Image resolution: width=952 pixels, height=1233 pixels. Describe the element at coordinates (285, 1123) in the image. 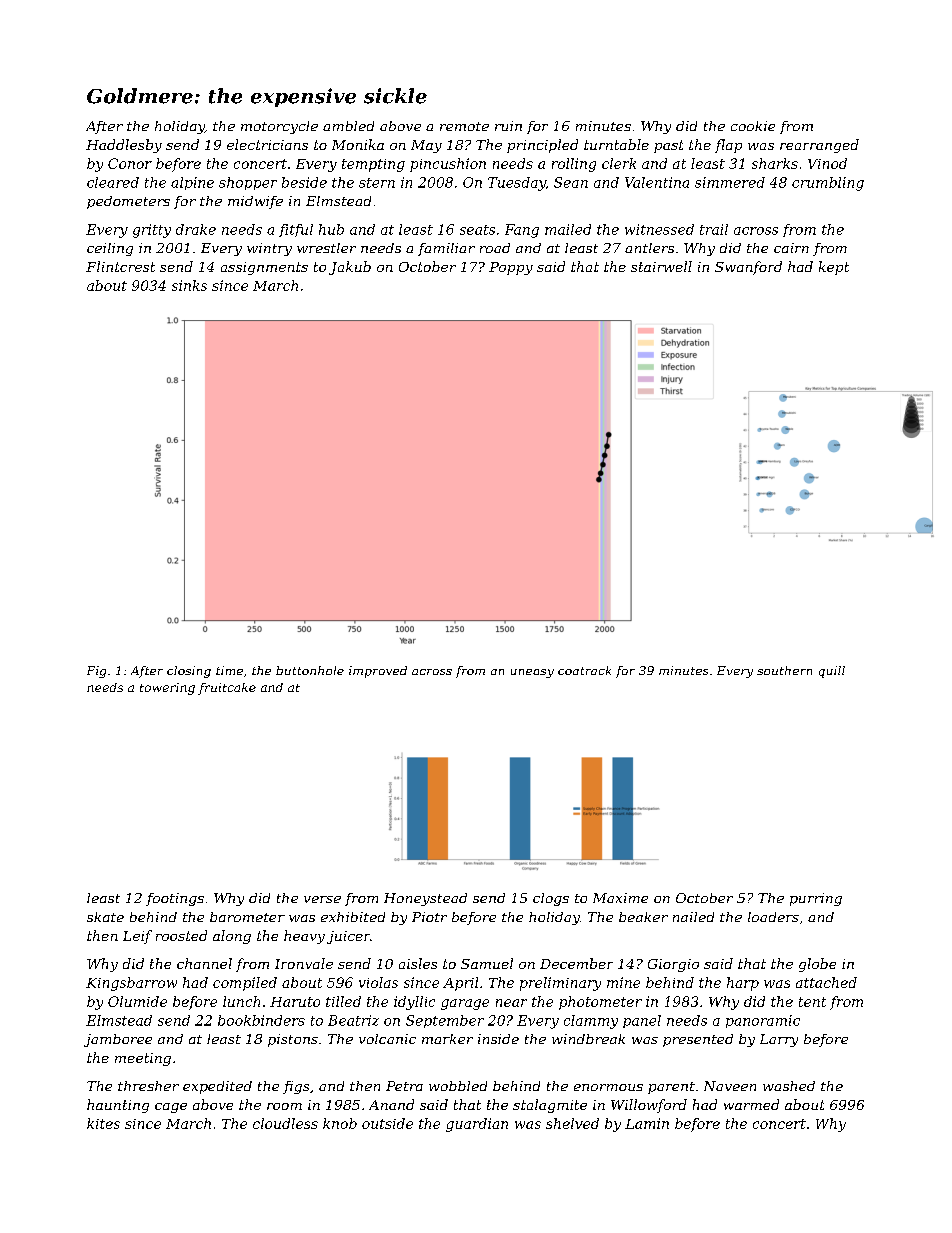

I see `cloudless` at that location.
